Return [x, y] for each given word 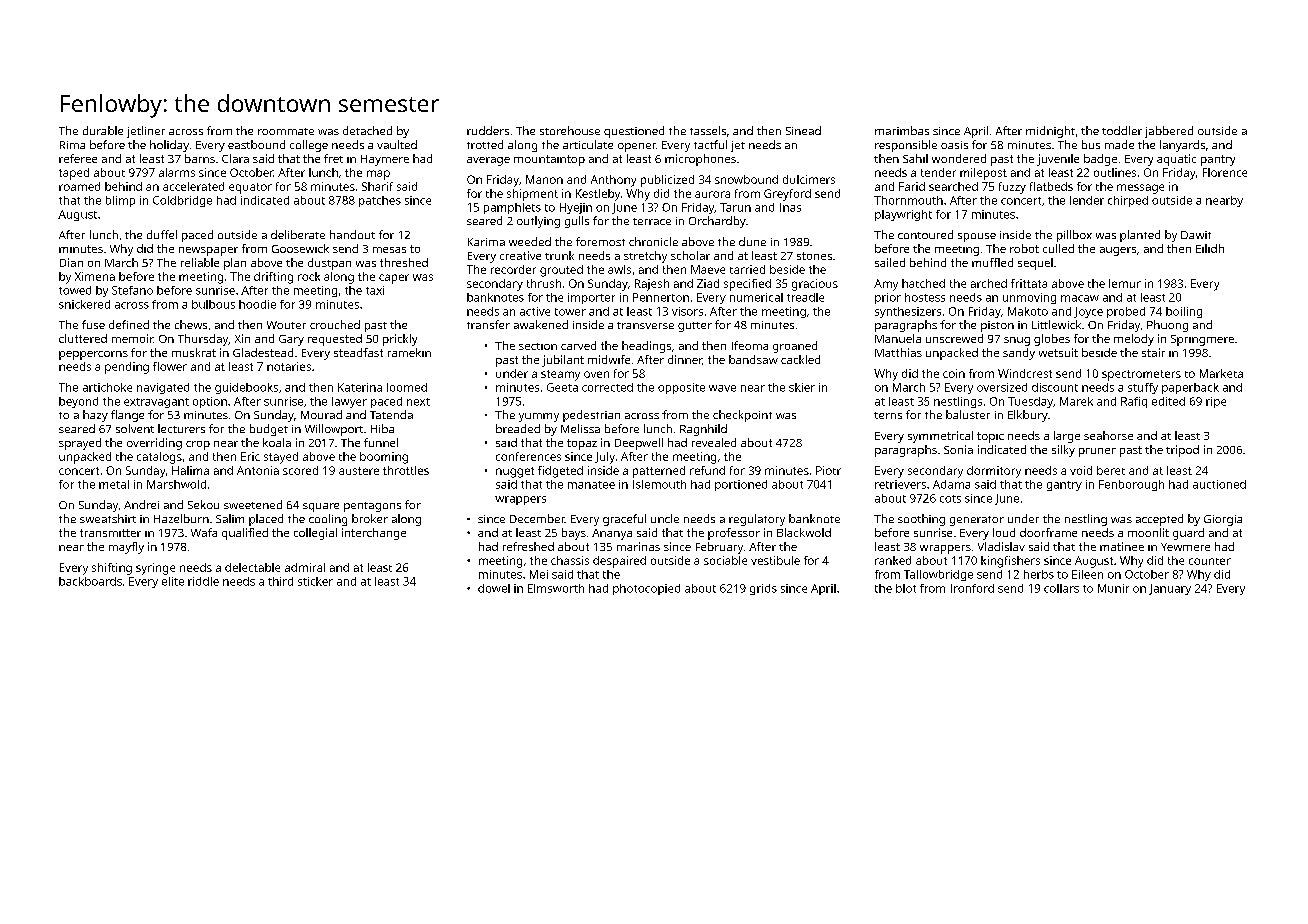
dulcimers [809, 179]
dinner [685, 359]
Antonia [258, 470]
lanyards [1182, 146]
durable [103, 130]
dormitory [994, 472]
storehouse [570, 130]
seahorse [1108, 435]
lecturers [181, 428]
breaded [518, 428]
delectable [252, 567]
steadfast [358, 352]
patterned [659, 472]
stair [1153, 352]
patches [380, 201]
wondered [959, 158]
